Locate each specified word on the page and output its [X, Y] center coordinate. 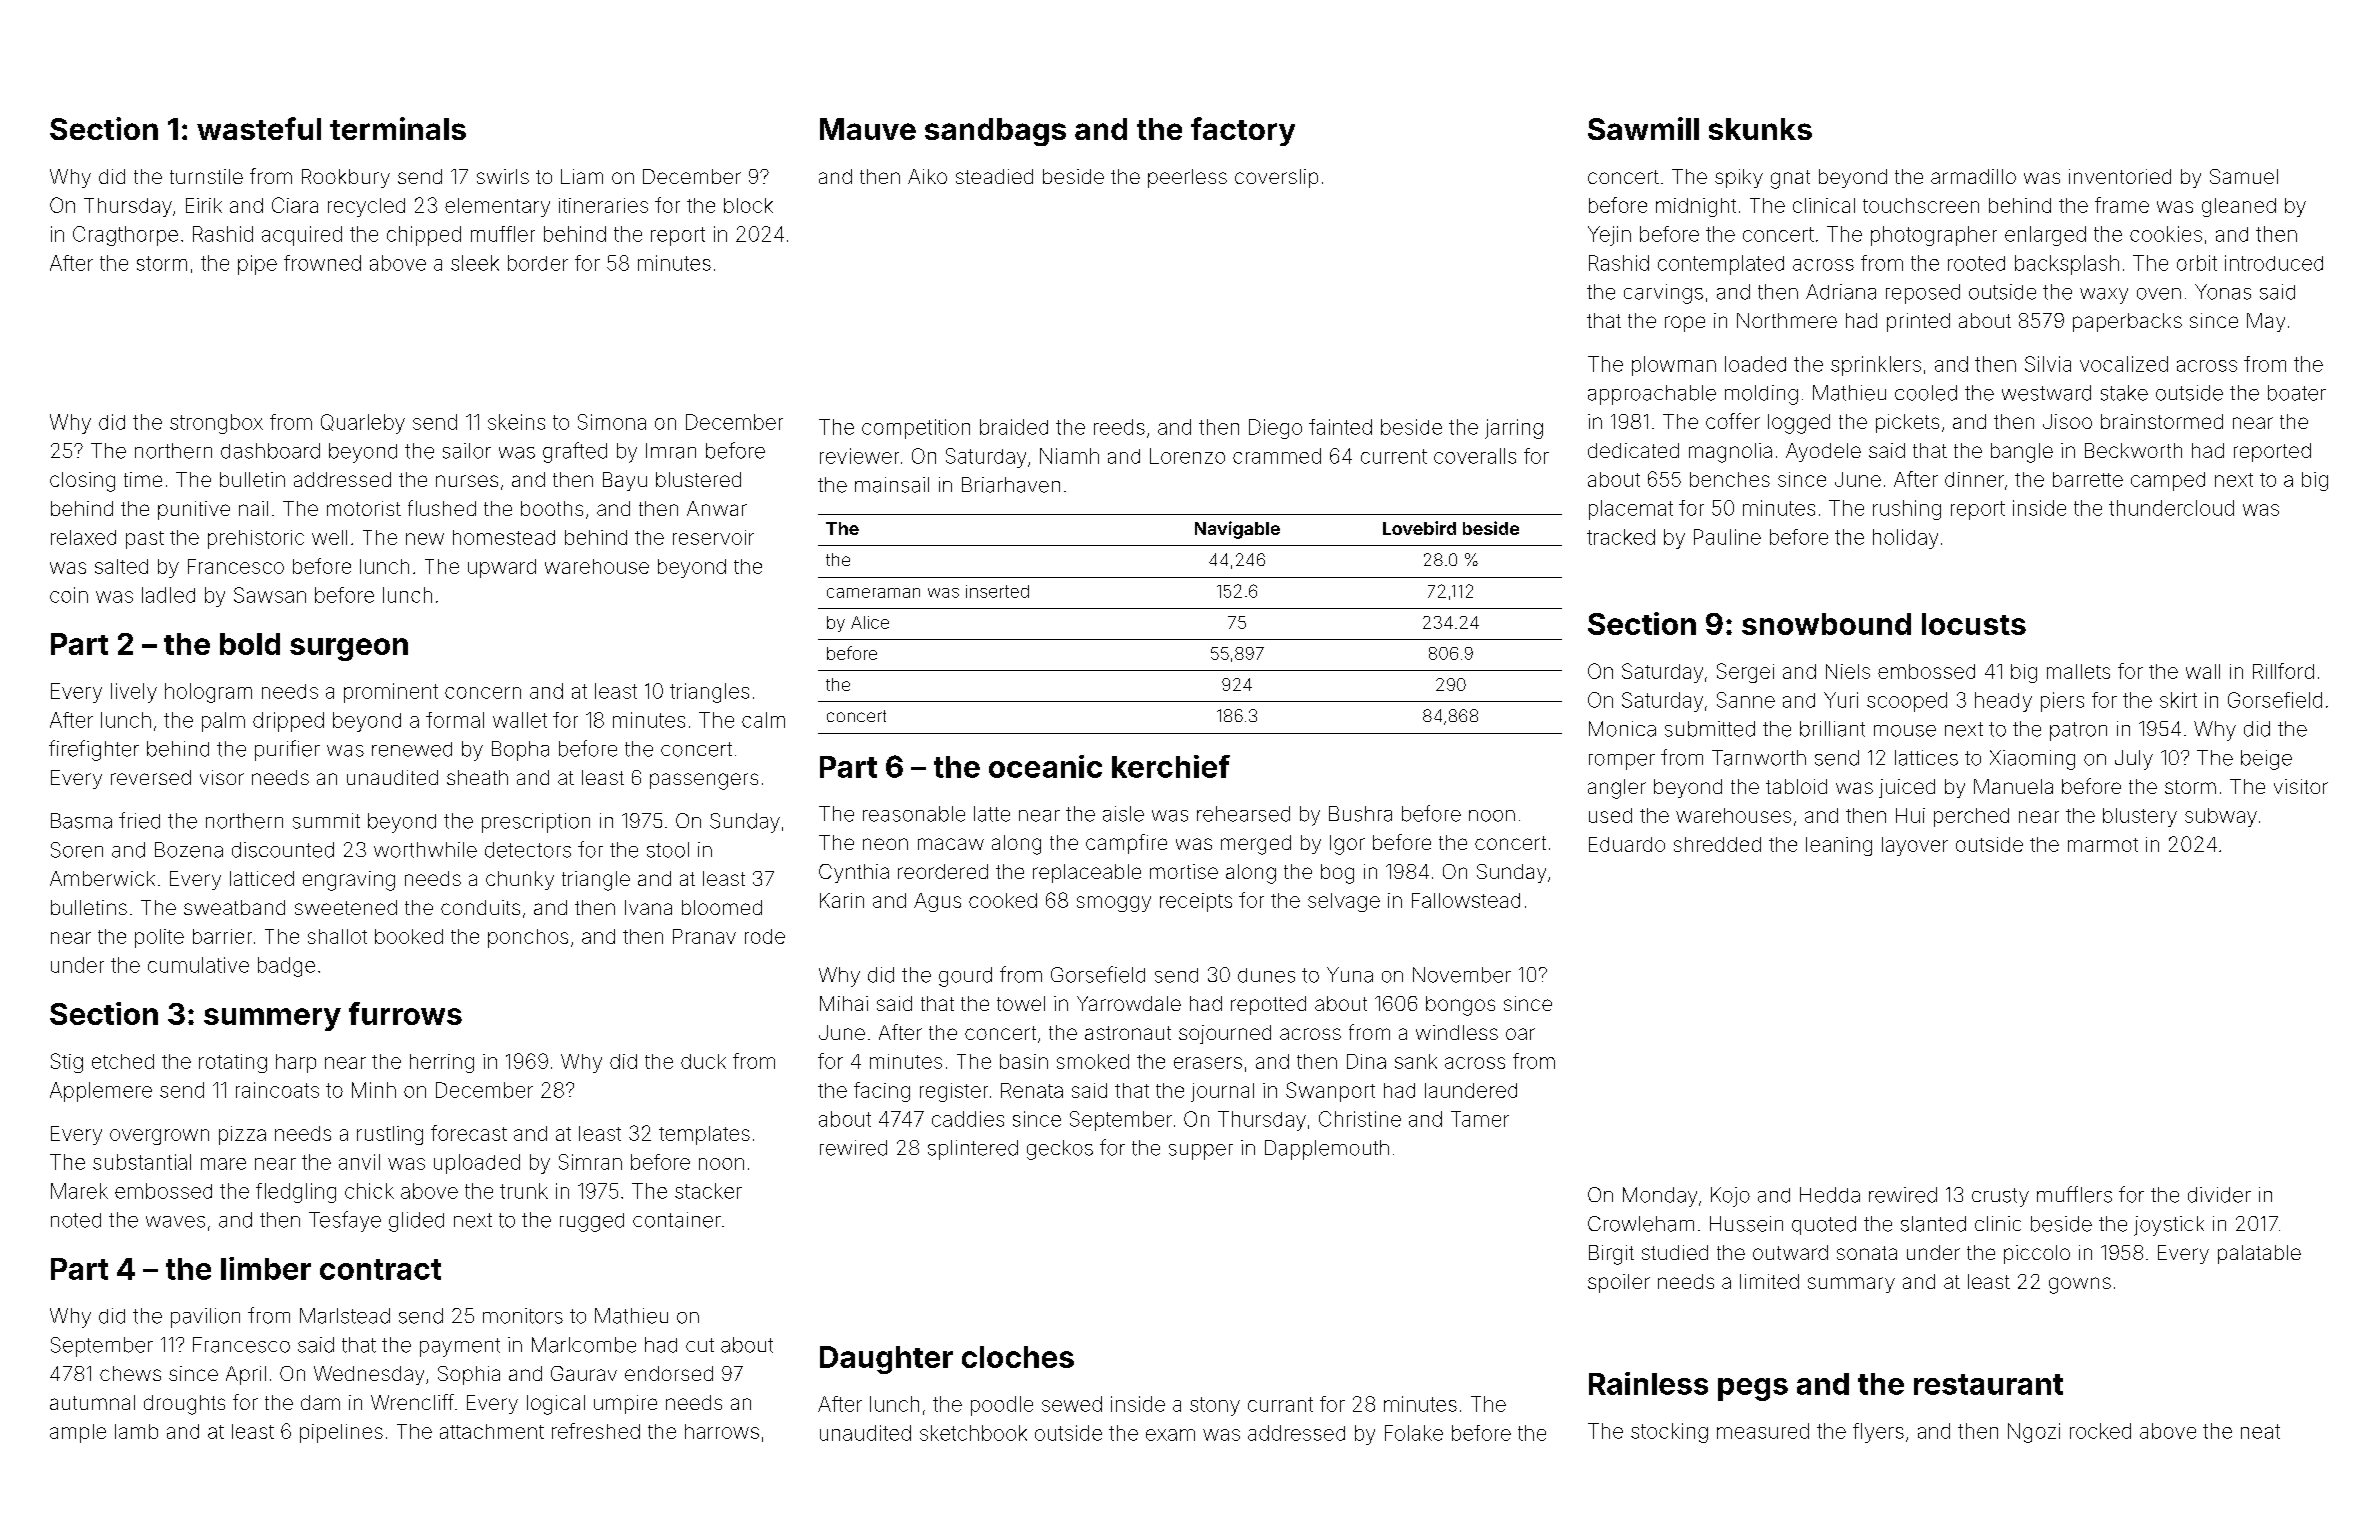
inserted [997, 591]
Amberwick [102, 878]
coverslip [1276, 178]
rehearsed [1243, 814]
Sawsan [270, 595]
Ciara [295, 205]
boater [2297, 393]
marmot [2103, 845]
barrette [2088, 479]
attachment [492, 1431]
